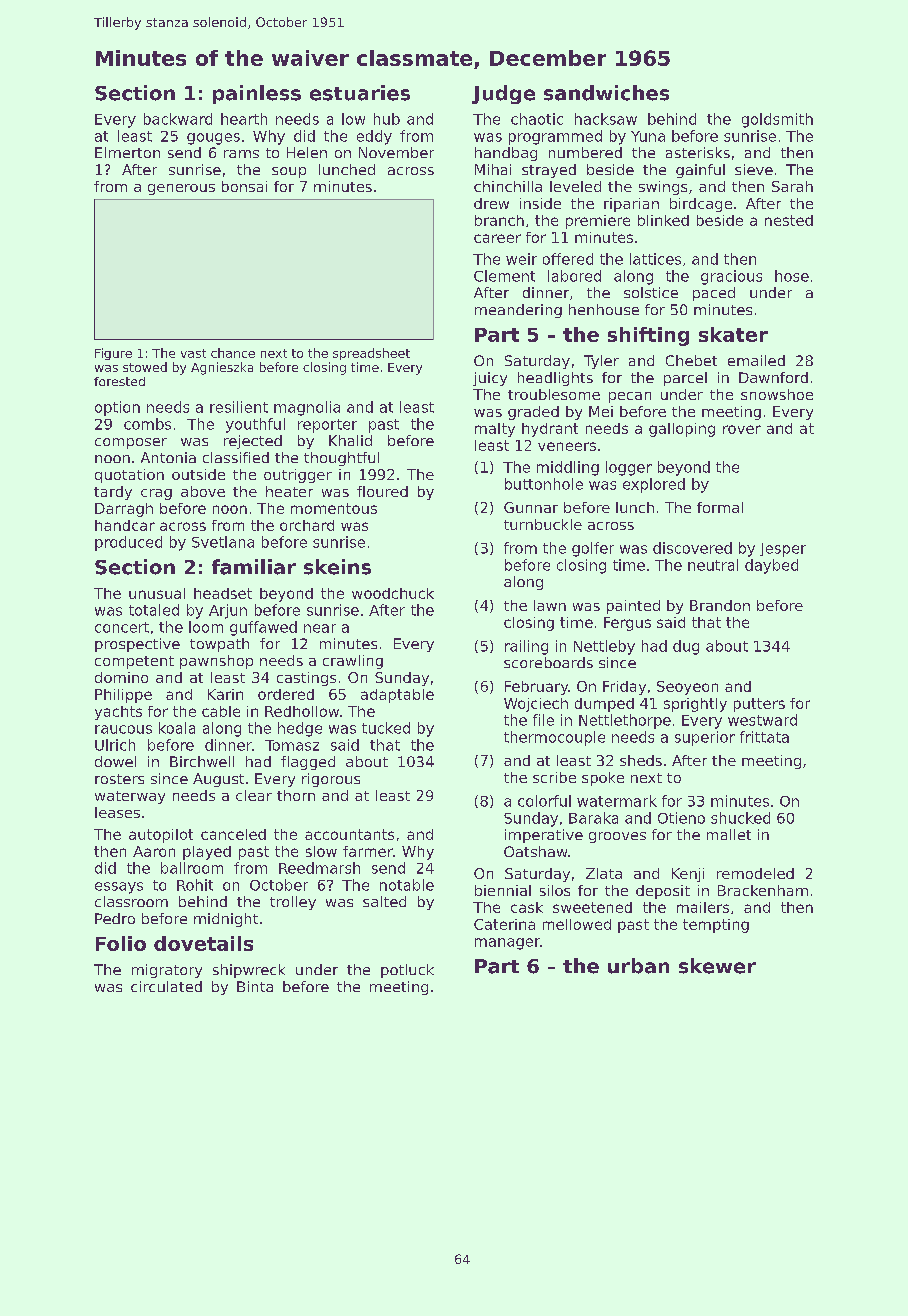 The image size is (908, 1316). Describe the element at coordinates (371, 354) in the document. I see `spreadsheet` at that location.
